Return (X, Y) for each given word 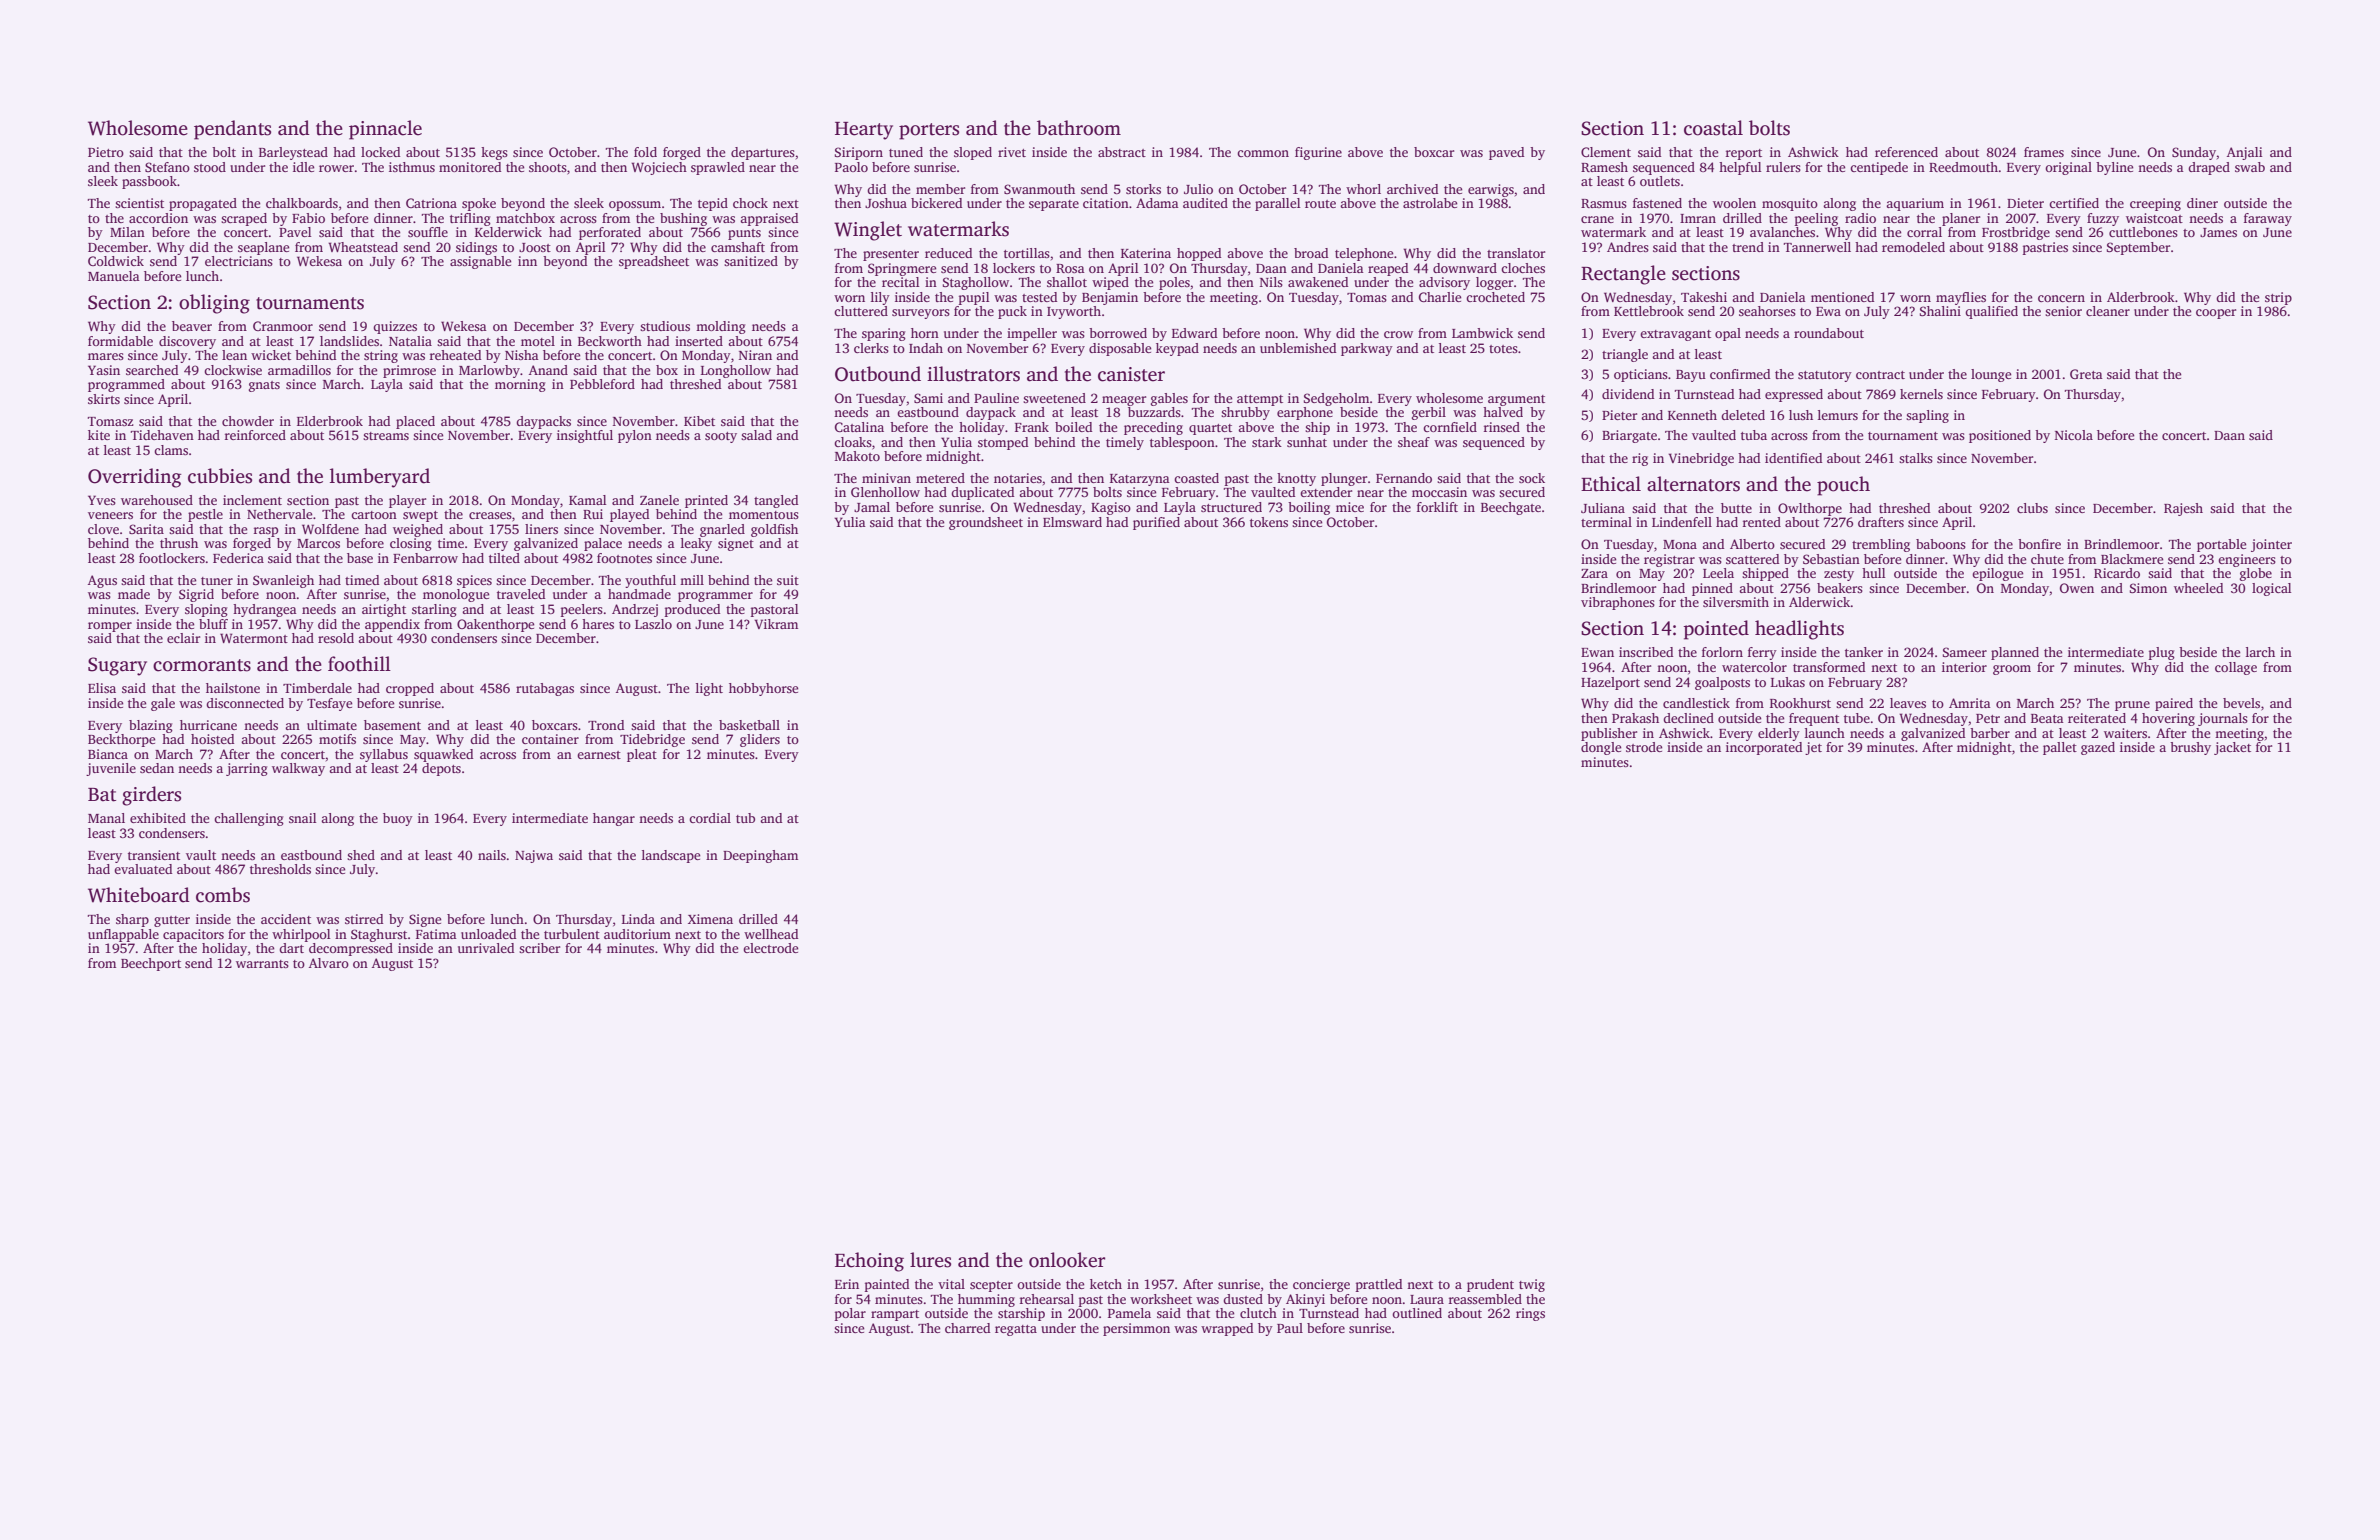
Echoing (869, 1262)
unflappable (123, 935)
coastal (1713, 128)
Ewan (1597, 652)
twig (1532, 1285)
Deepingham (760, 856)
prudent (1490, 1285)
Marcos (318, 543)
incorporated (1764, 748)
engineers (2247, 560)
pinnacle (385, 130)
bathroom (1079, 128)
